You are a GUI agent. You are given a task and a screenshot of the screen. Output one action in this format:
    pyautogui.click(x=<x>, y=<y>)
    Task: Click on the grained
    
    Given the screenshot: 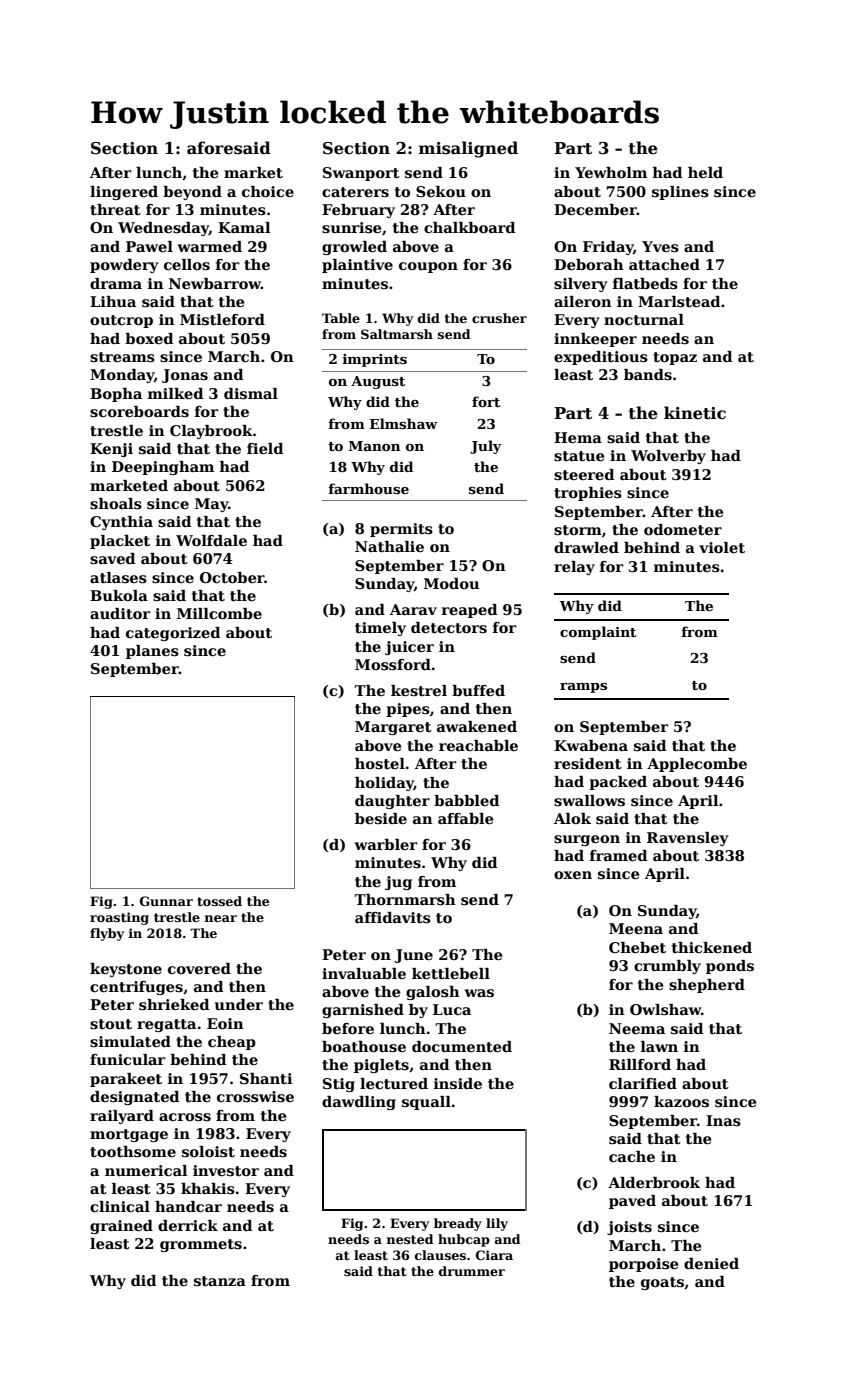 What is the action you would take?
    pyautogui.click(x=121, y=1227)
